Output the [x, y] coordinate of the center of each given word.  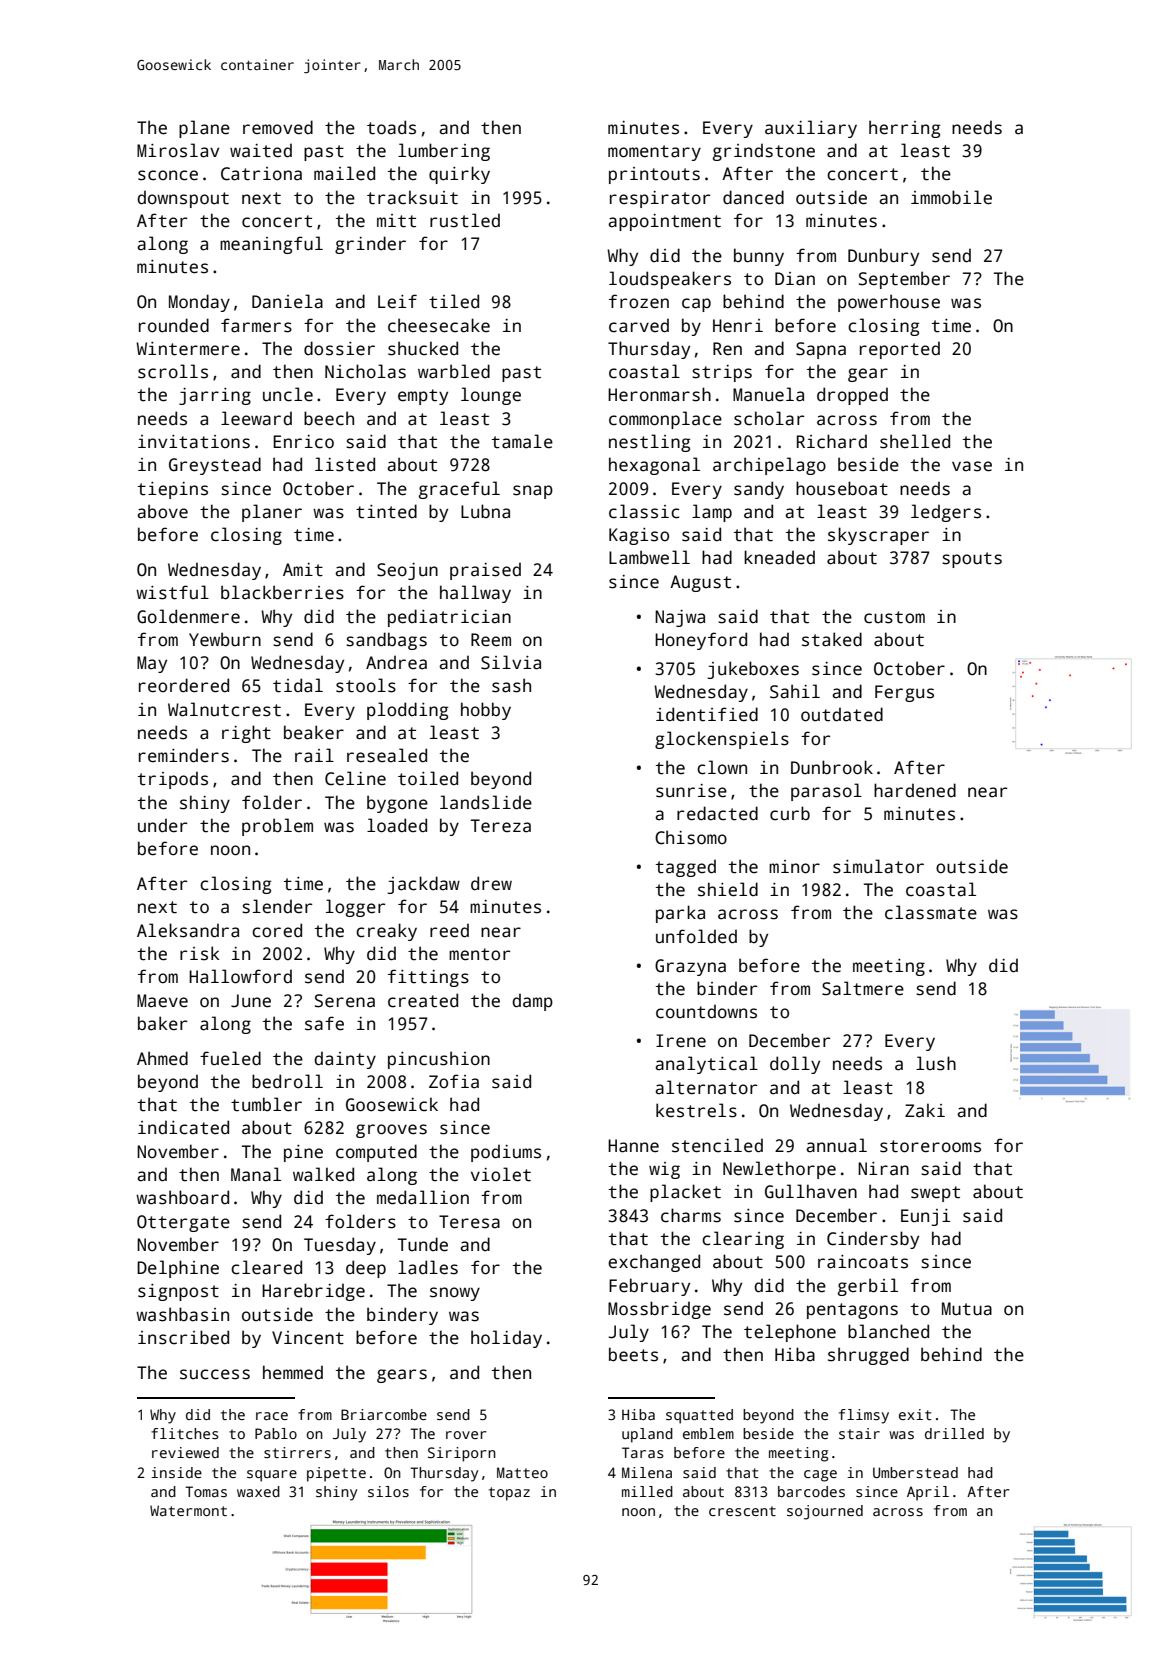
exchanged [654, 1263]
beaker [314, 732]
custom [894, 617]
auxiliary [811, 129]
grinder [370, 245]
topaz [509, 1494]
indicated [183, 1127]
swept [935, 1194]
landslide [486, 802]
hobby [486, 711]
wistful [172, 592]
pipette [336, 1474]
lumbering [444, 152]
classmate [931, 912]
